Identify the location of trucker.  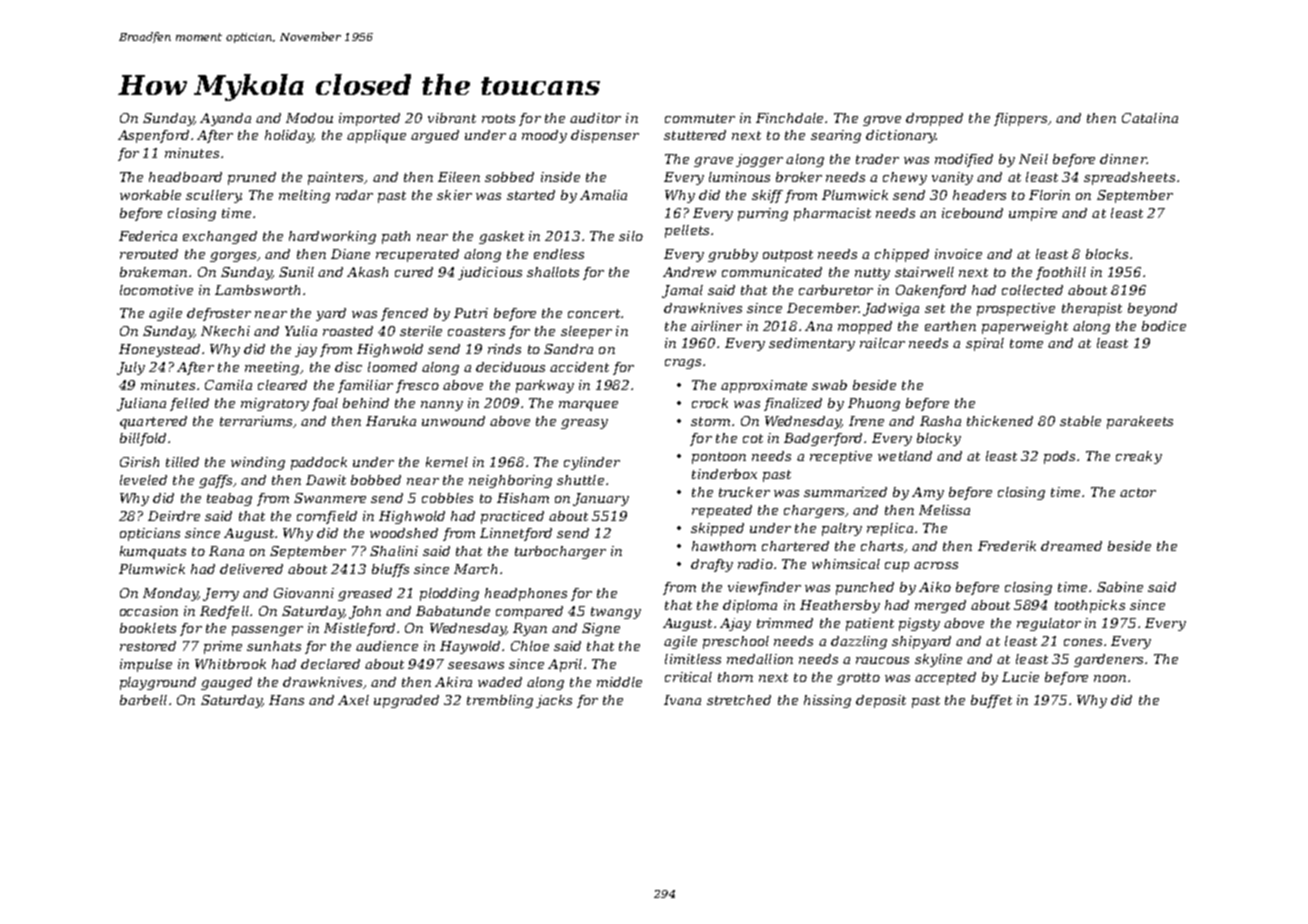
(744, 492).
